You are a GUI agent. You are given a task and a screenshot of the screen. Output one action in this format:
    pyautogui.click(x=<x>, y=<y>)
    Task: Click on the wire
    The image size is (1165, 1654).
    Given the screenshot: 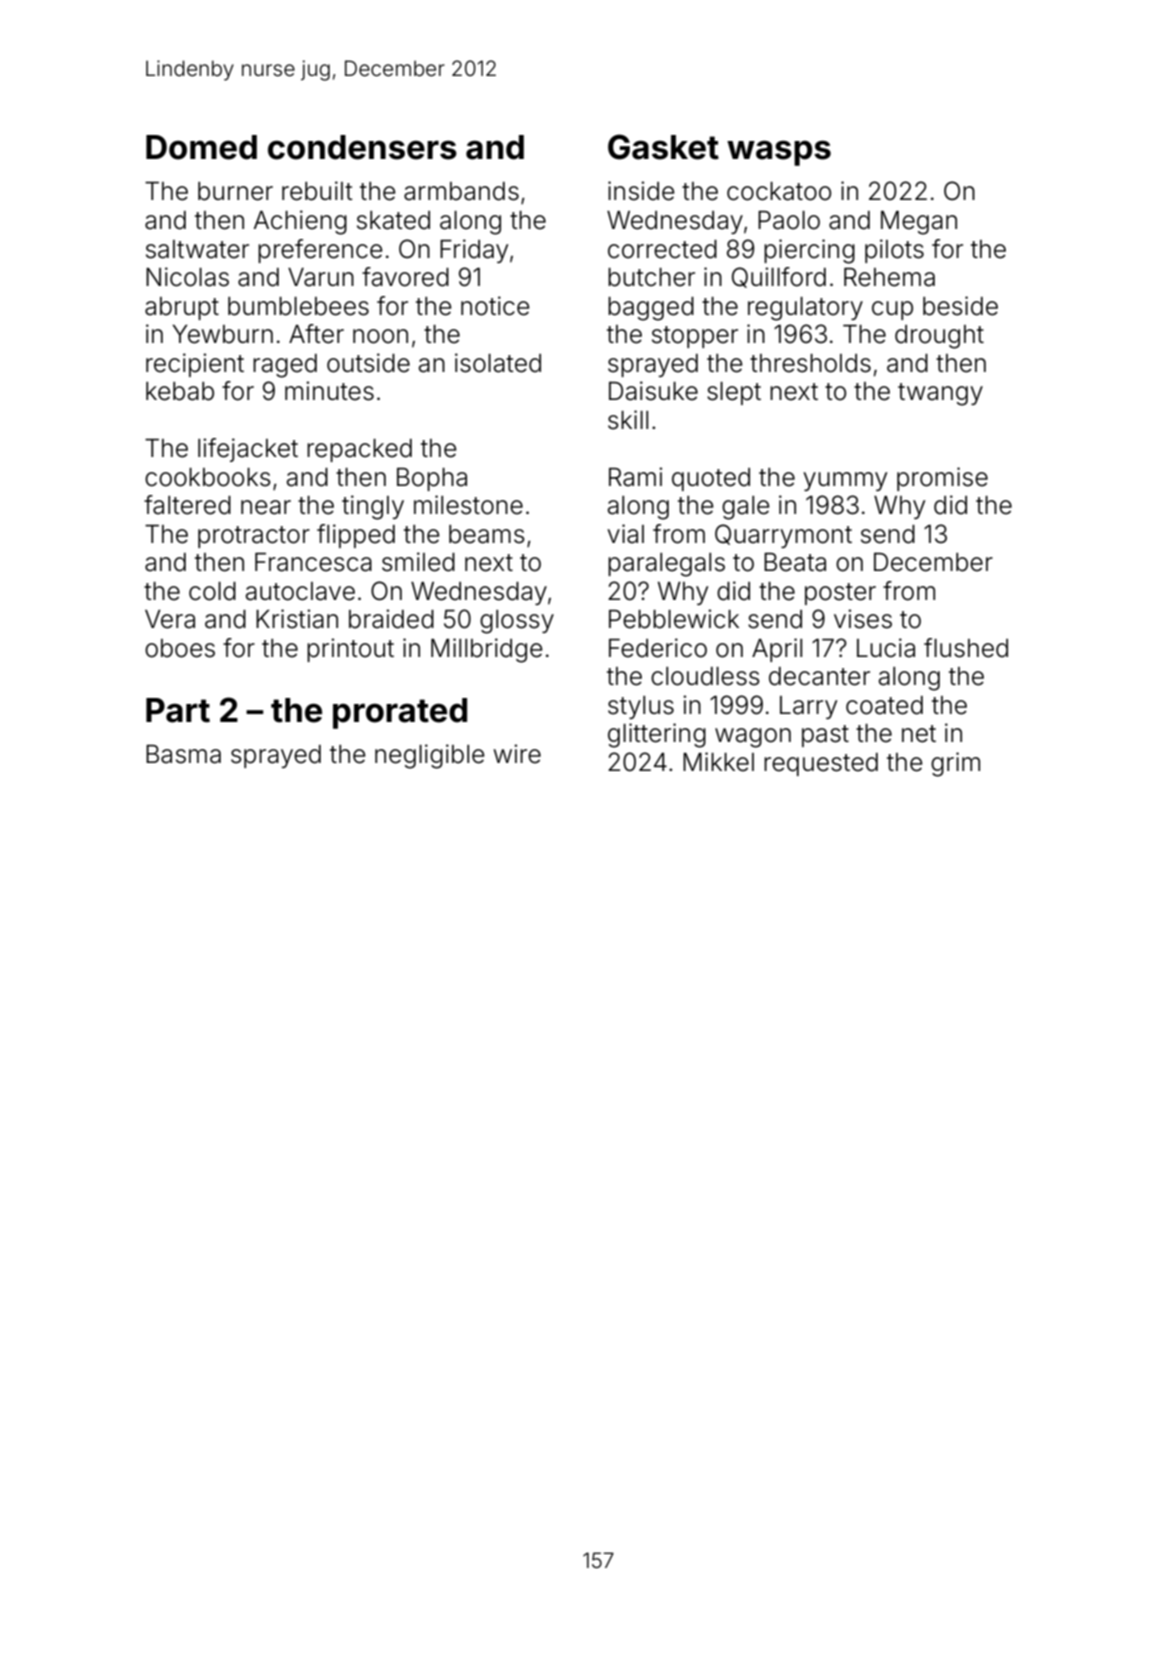 What is the action you would take?
    pyautogui.click(x=517, y=754)
